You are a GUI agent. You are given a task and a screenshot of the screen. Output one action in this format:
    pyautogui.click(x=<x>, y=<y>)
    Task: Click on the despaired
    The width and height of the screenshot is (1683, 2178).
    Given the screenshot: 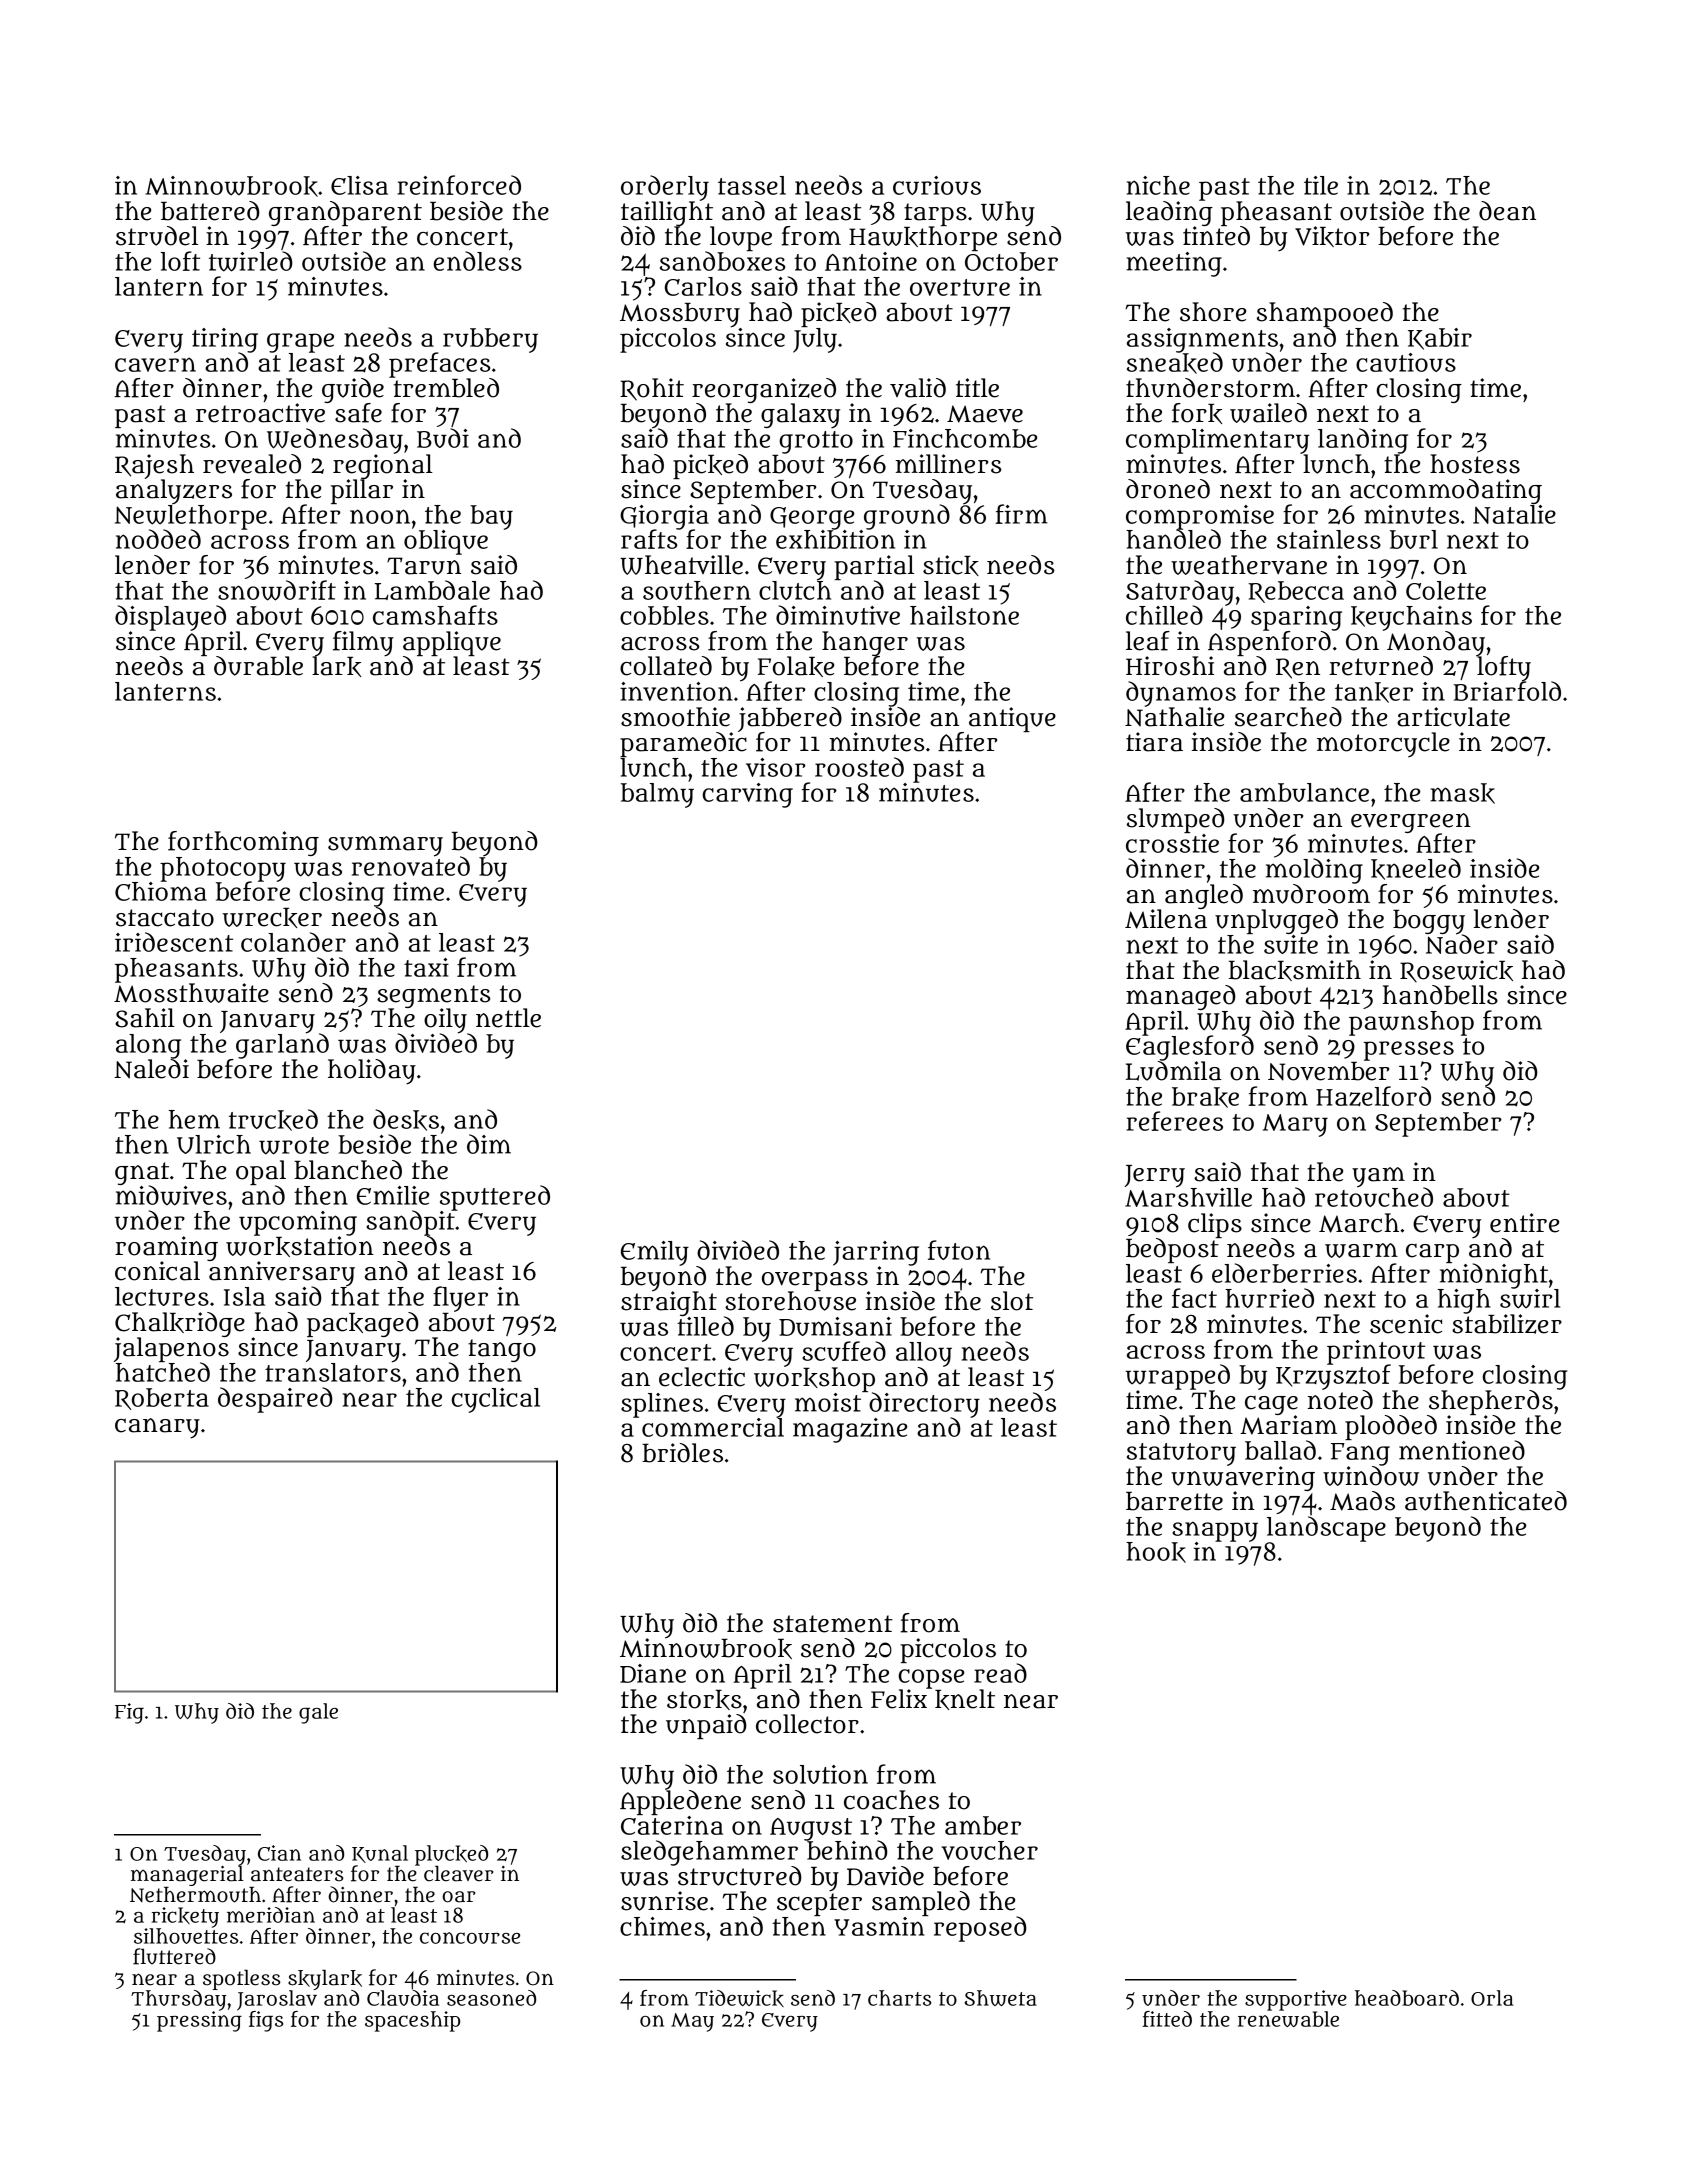 What is the action you would take?
    pyautogui.click(x=275, y=1400)
